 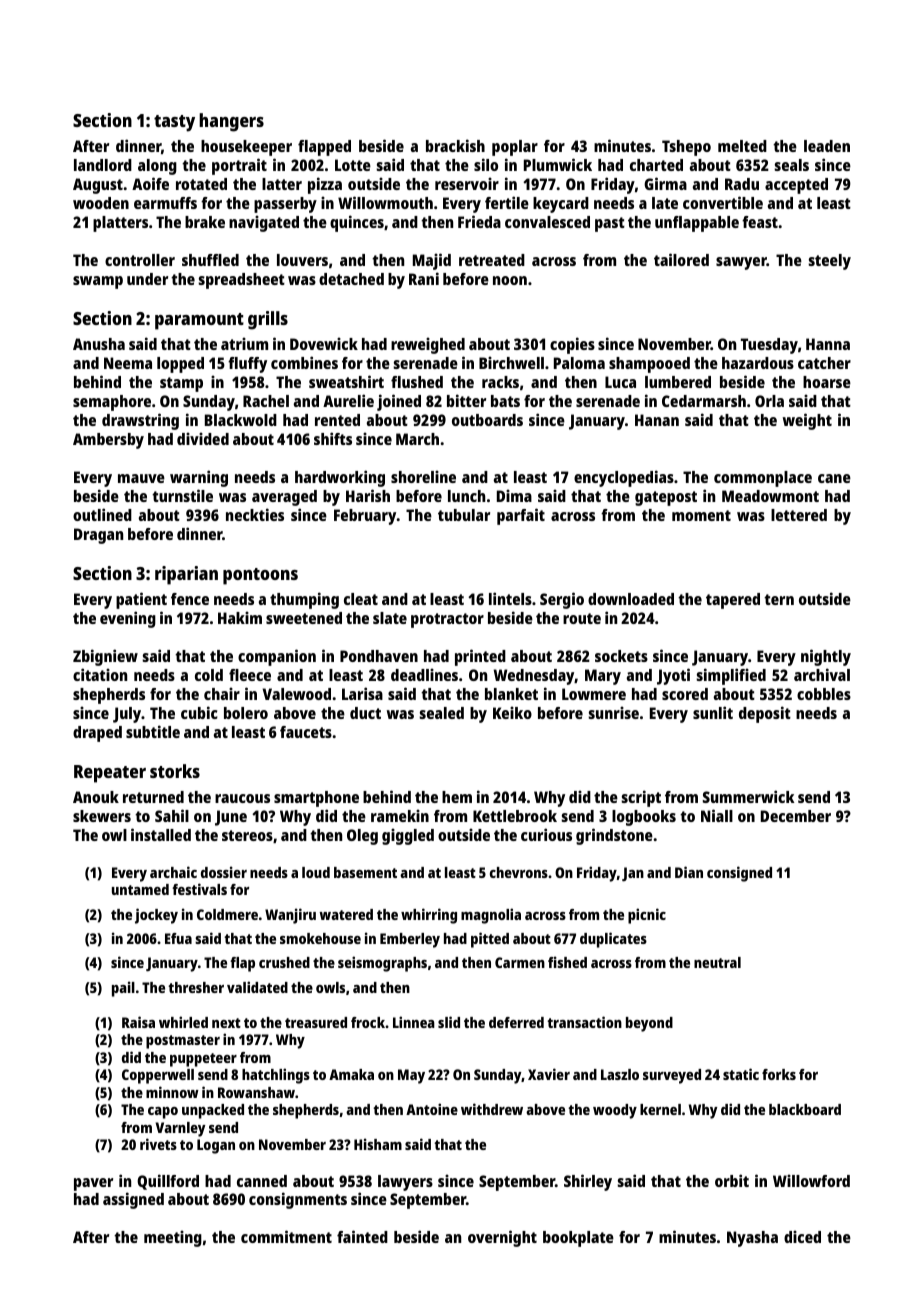 What do you see at coordinates (153, 797) in the screenshot?
I see `returned` at bounding box center [153, 797].
